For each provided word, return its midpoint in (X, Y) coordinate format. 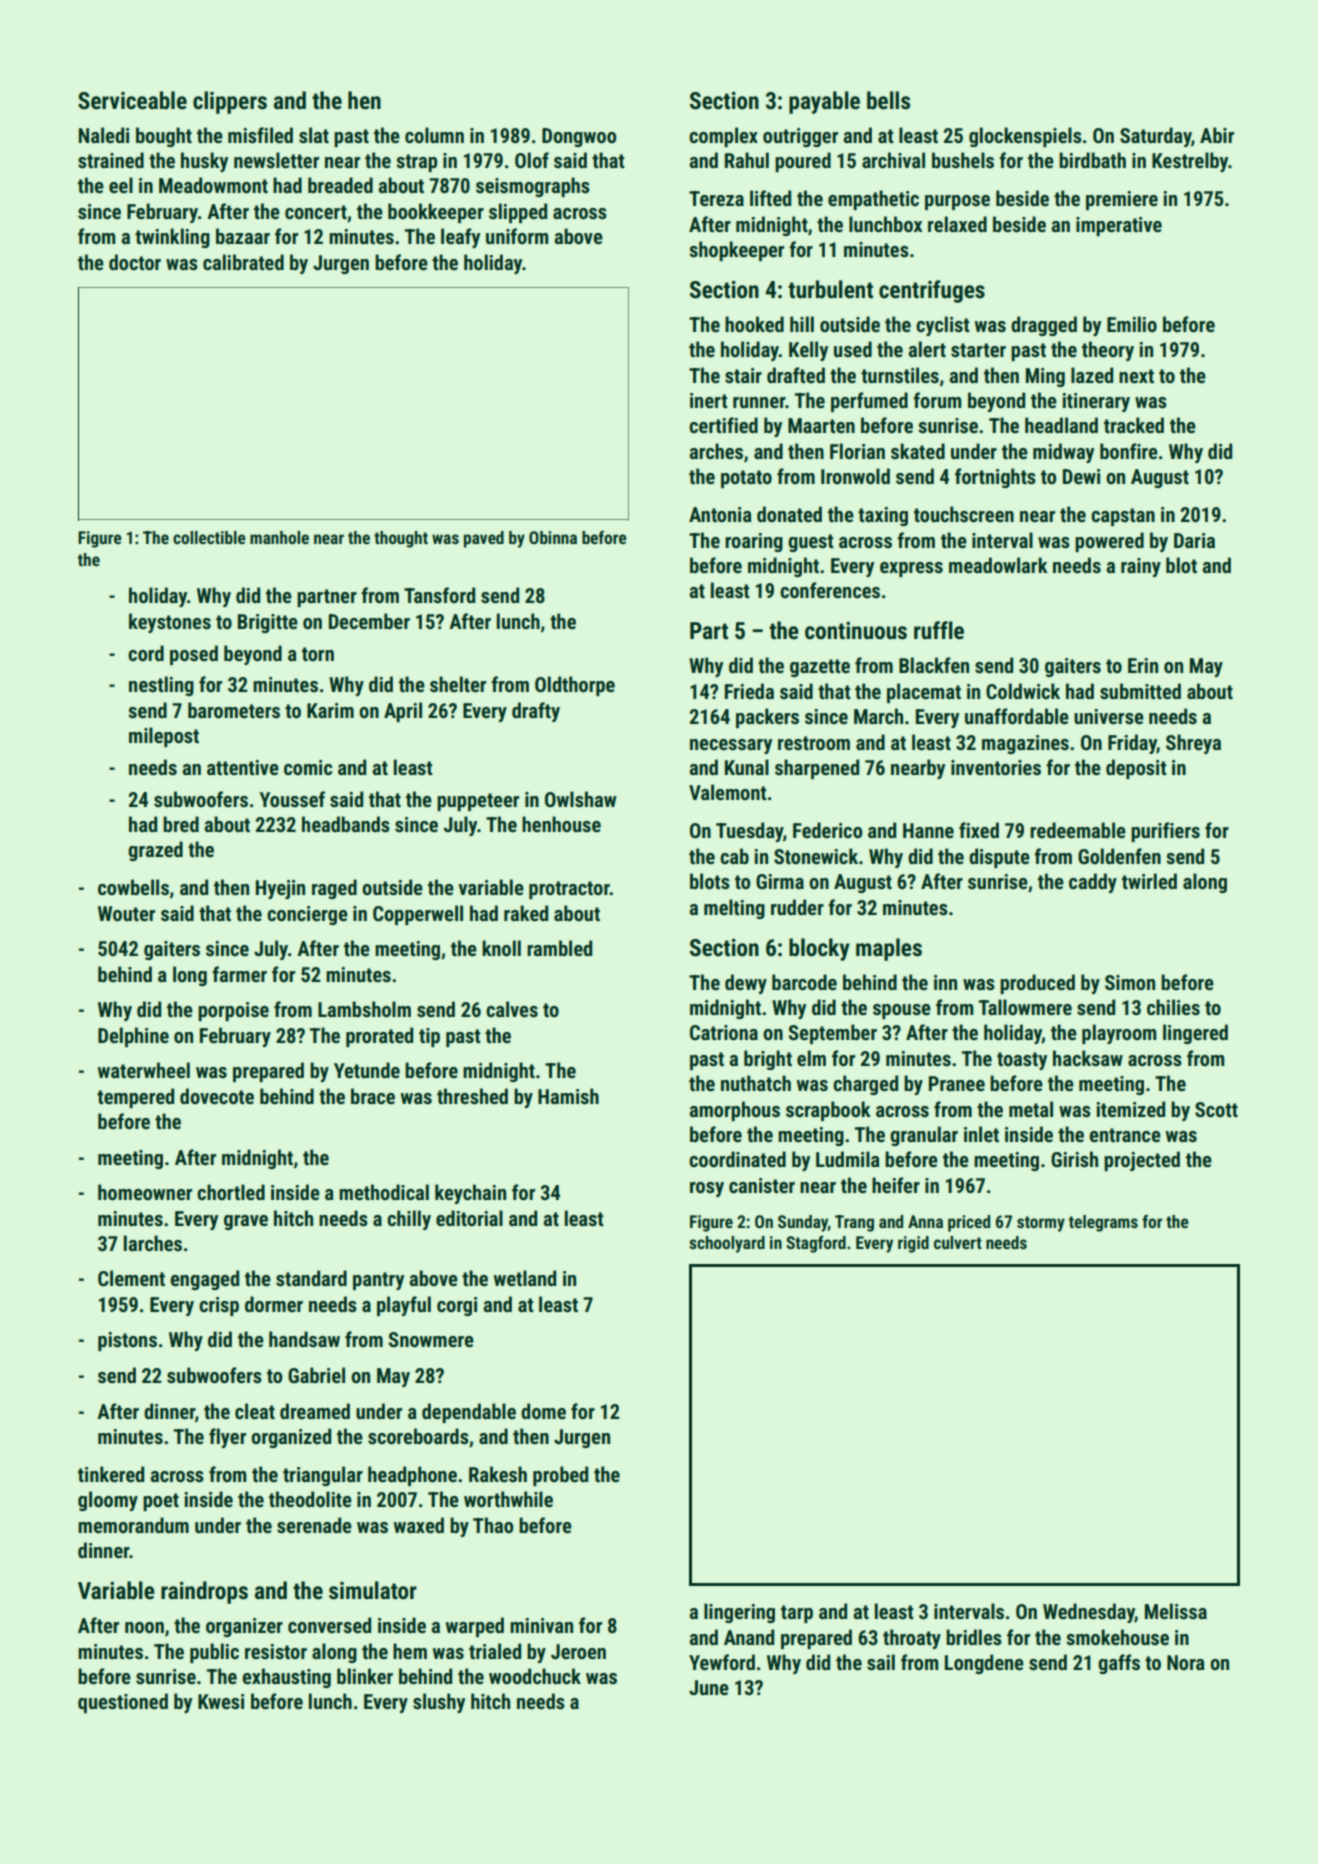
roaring (754, 542)
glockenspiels (1025, 137)
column (434, 135)
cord (146, 653)
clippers (230, 102)
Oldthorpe (575, 686)
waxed (419, 1525)
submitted (1140, 691)
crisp (219, 1306)
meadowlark (998, 565)
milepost (164, 737)
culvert (958, 1242)
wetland (525, 1278)
